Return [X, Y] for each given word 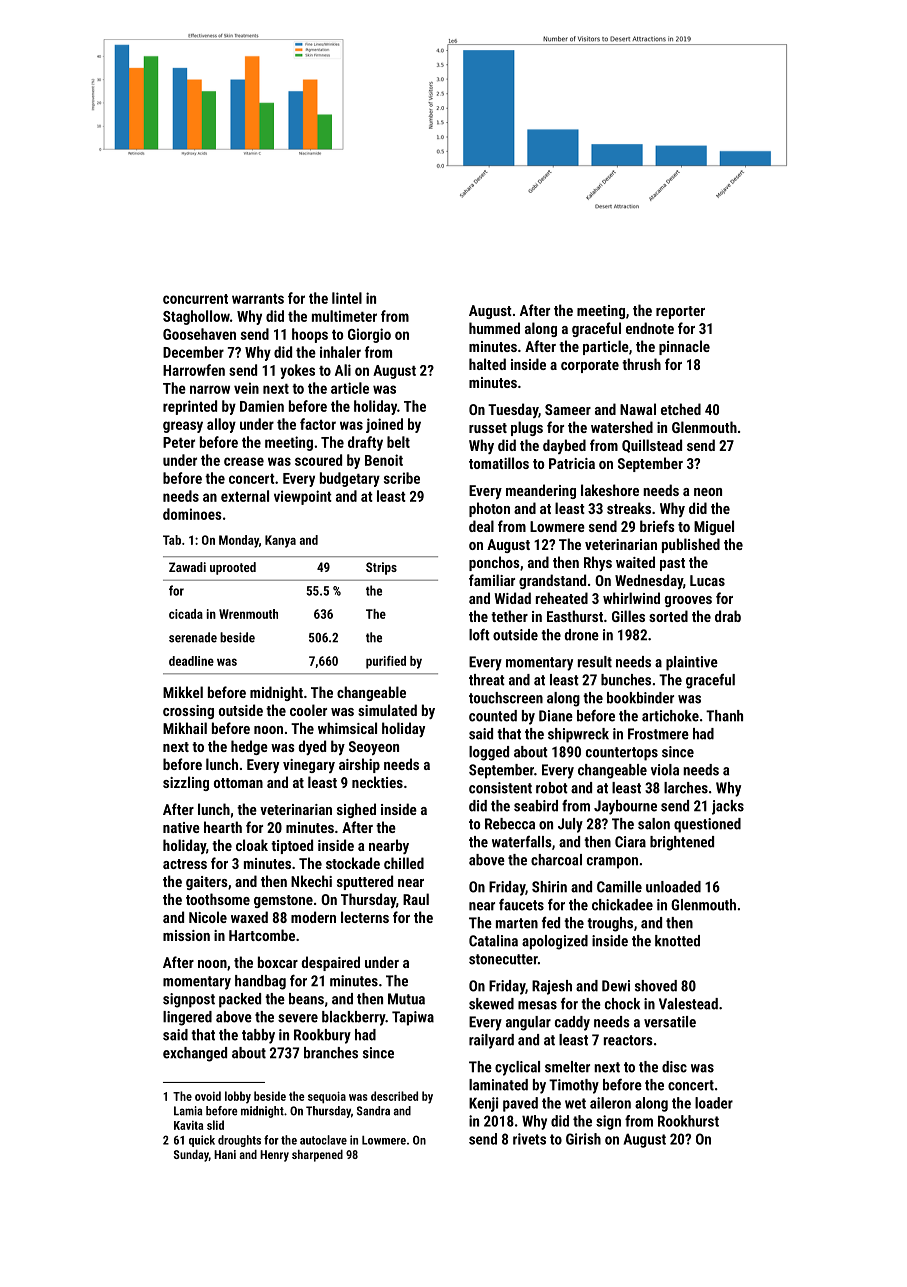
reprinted [190, 407]
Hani [225, 1154]
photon [489, 509]
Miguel [714, 527]
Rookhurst [688, 1121]
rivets [529, 1139]
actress [185, 864]
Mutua [406, 999]
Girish [583, 1139]
